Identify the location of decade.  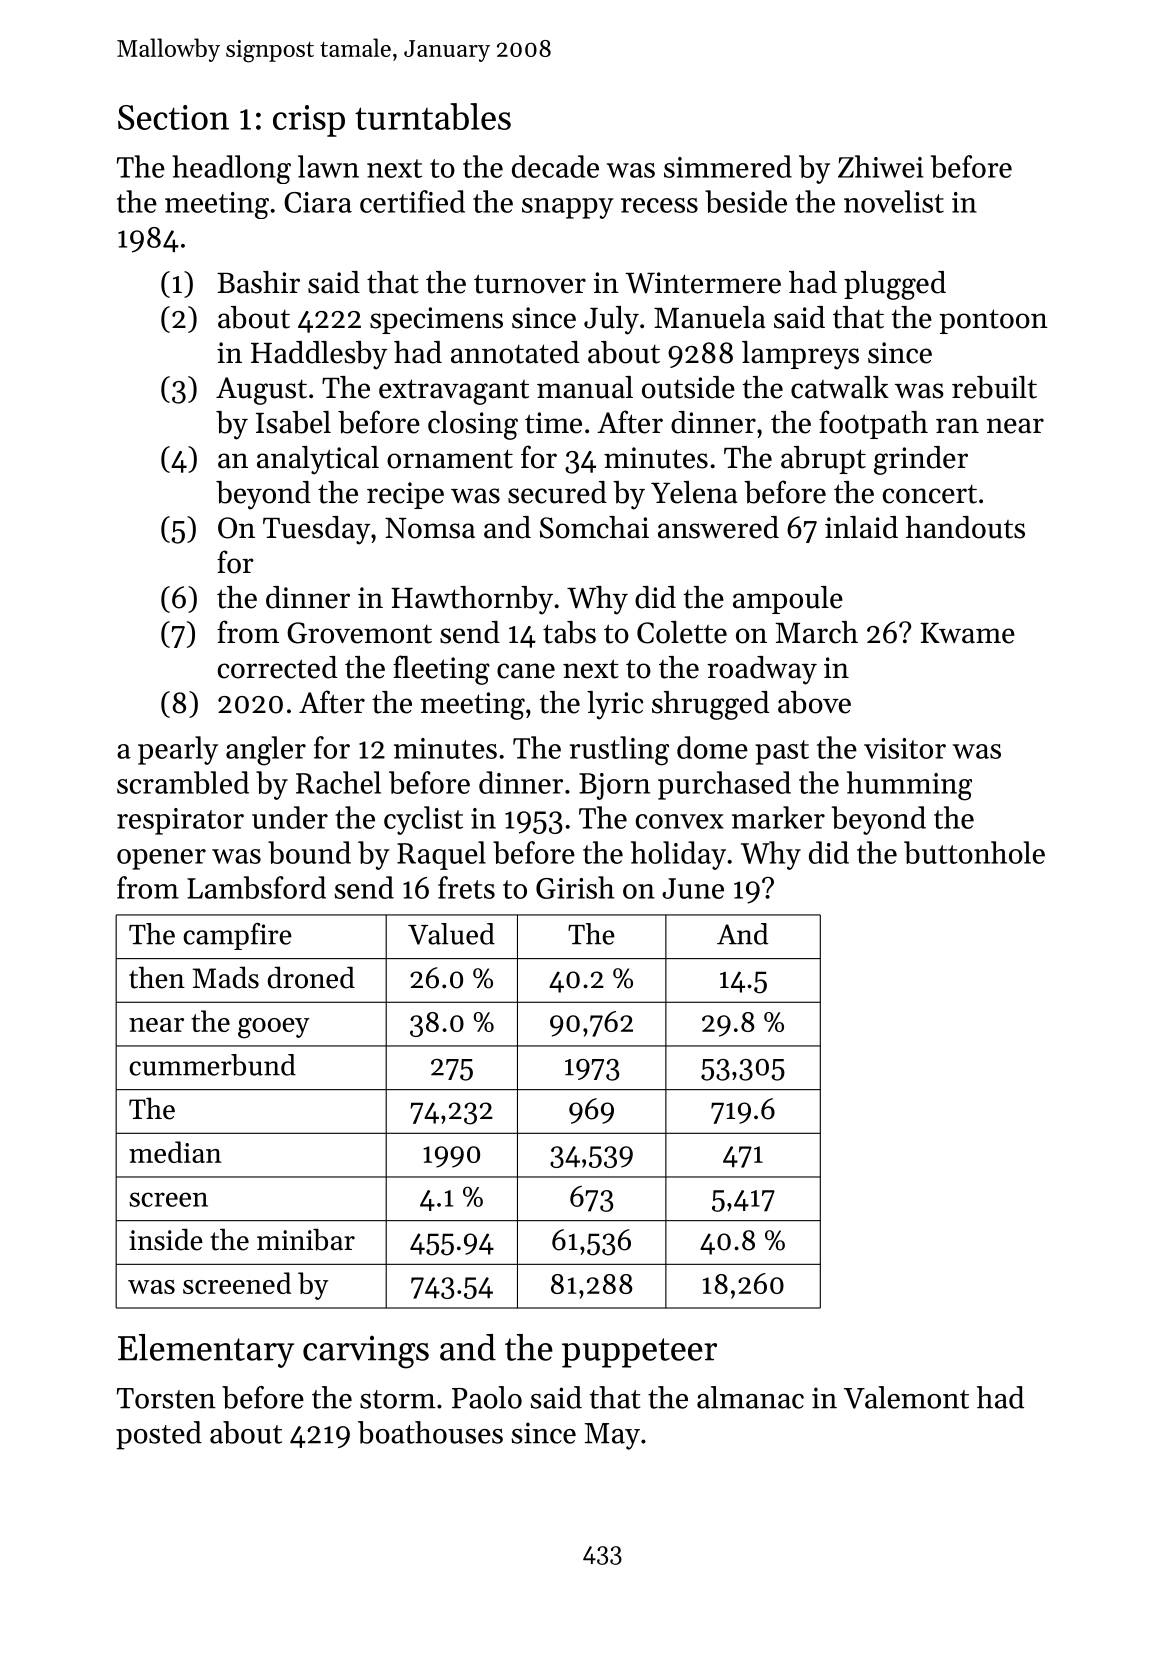
(555, 166).
